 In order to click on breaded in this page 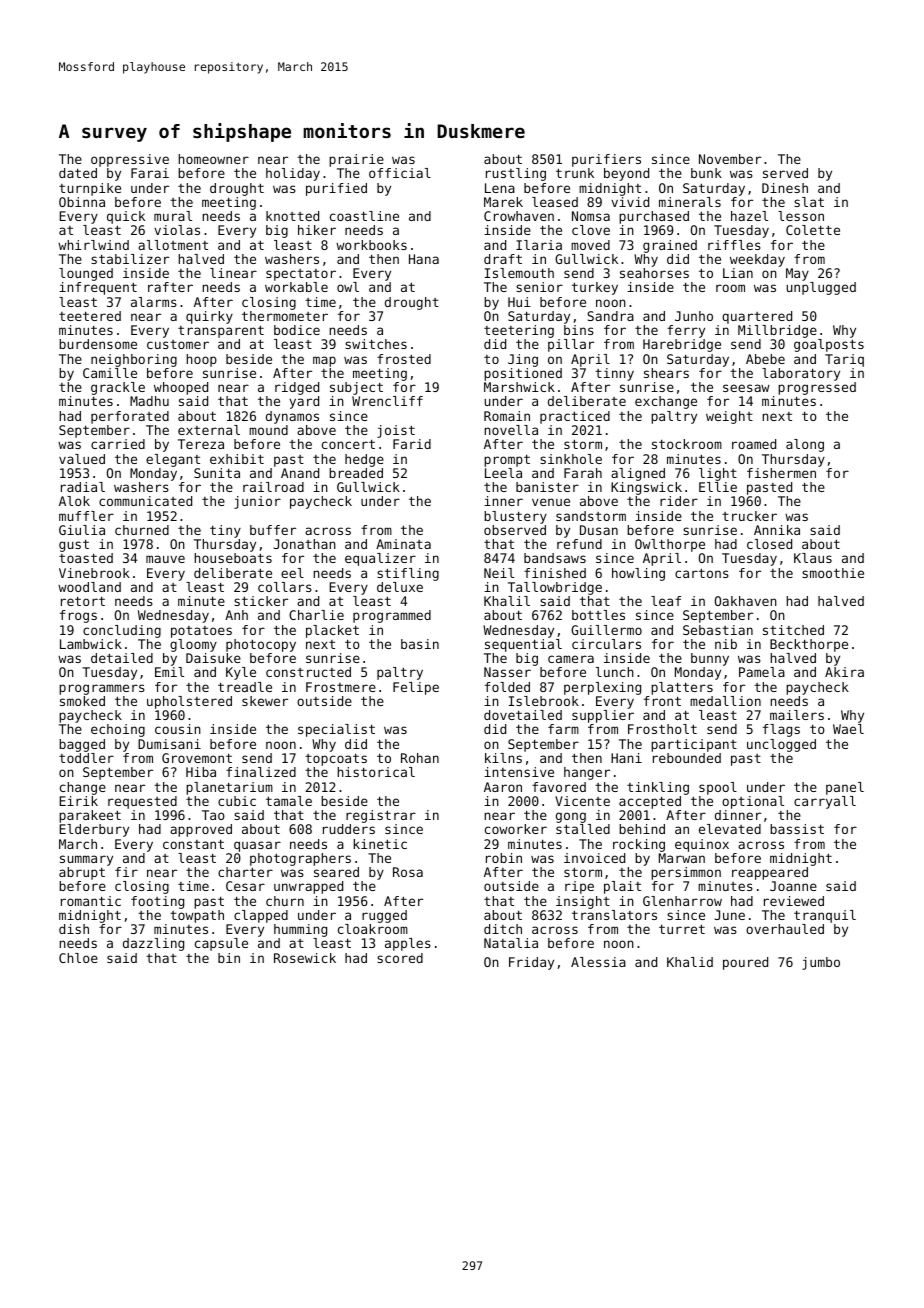, I will do `click(356, 473)`.
